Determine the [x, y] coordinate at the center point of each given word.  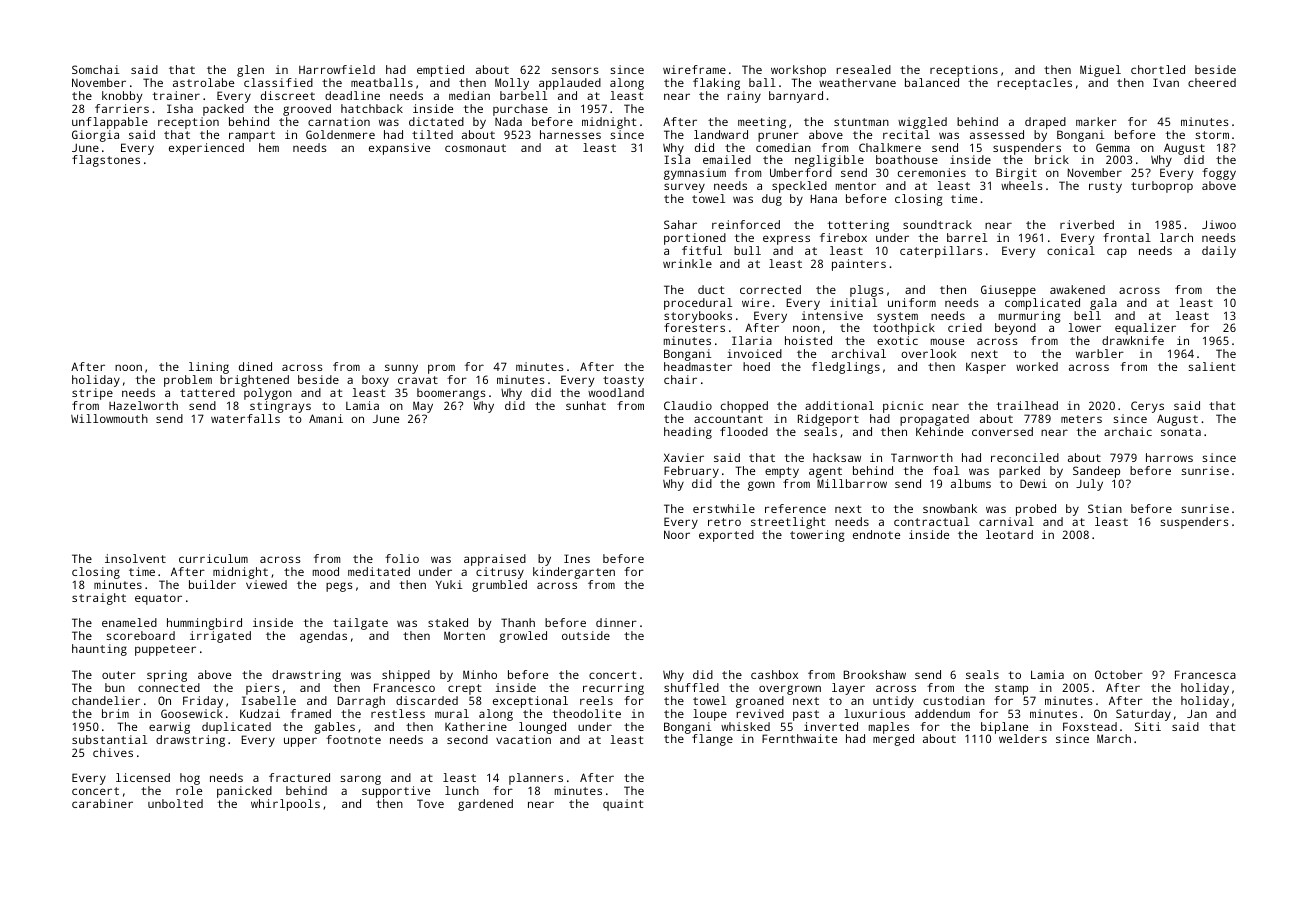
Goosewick [192, 713]
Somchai [96, 69]
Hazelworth [143, 405]
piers [263, 689]
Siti [1148, 726]
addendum [942, 713]
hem [269, 147]
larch [1176, 237]
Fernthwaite [799, 738]
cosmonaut [475, 148]
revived [760, 713]
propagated [934, 420]
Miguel [1100, 71]
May [423, 407]
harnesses [570, 134]
